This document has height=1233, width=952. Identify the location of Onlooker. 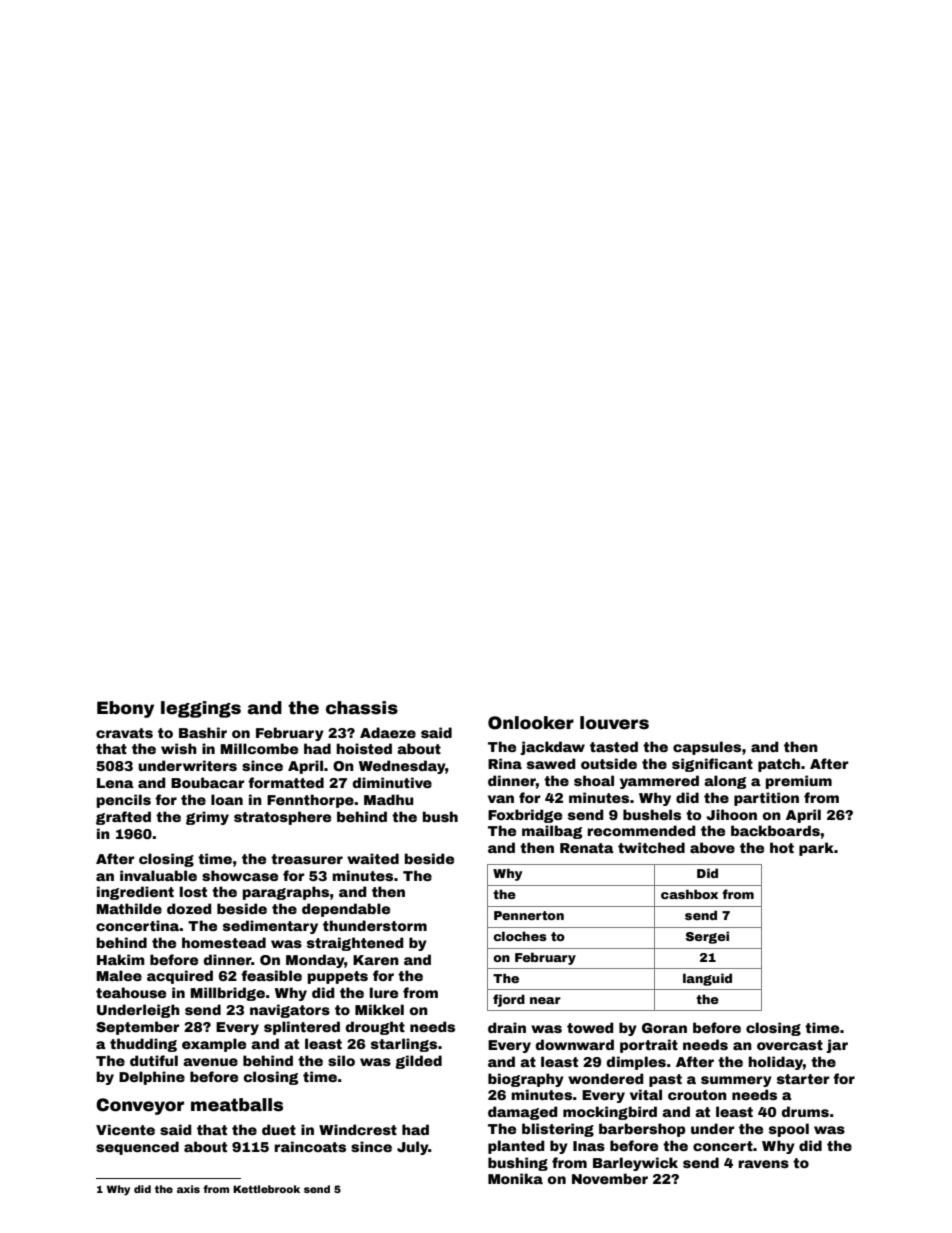
(531, 723).
